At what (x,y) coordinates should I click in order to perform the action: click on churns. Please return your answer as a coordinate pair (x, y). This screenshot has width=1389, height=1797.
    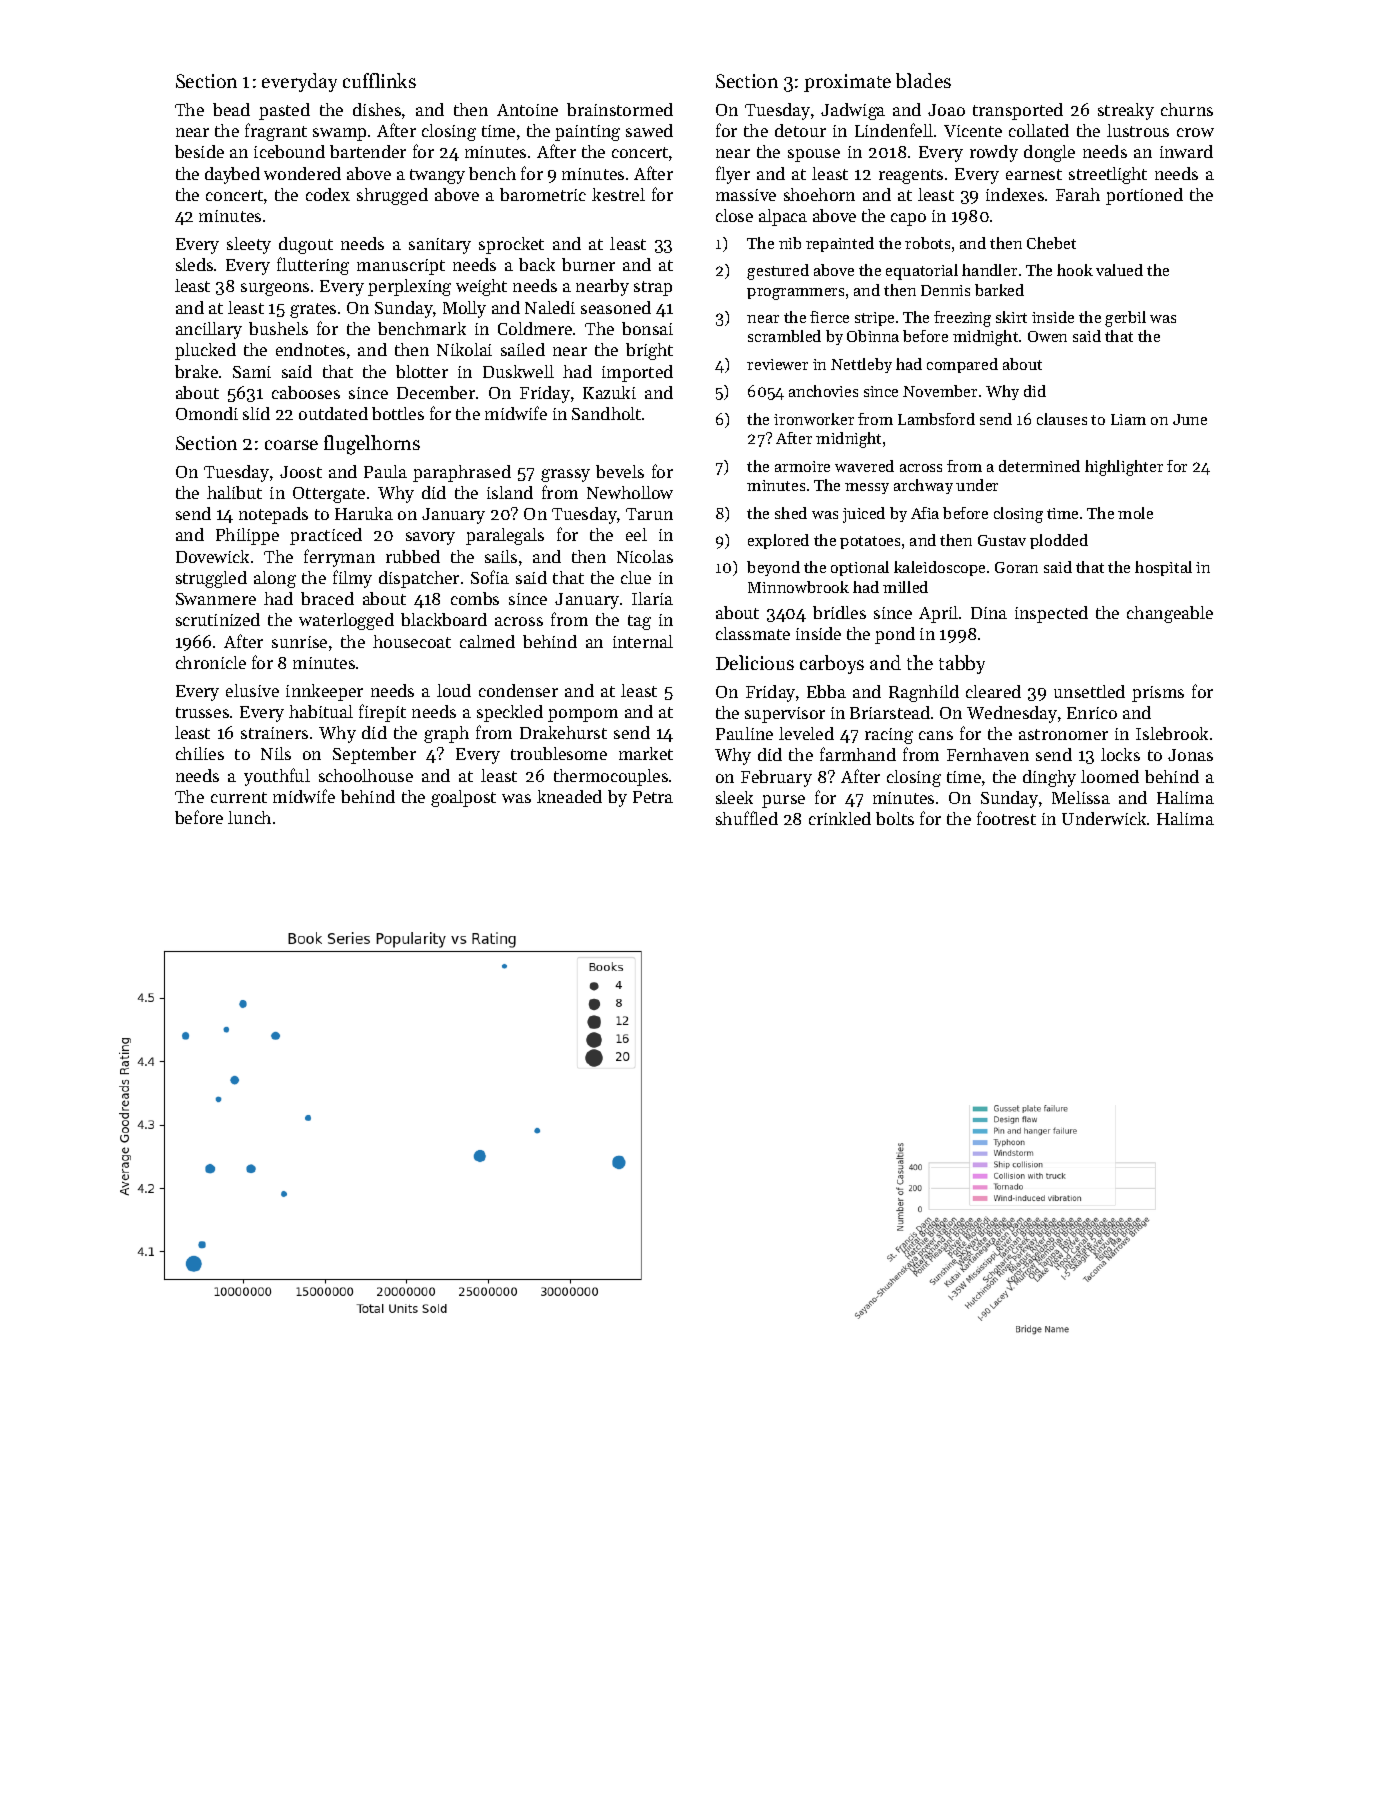
    Looking at the image, I should click on (1187, 109).
